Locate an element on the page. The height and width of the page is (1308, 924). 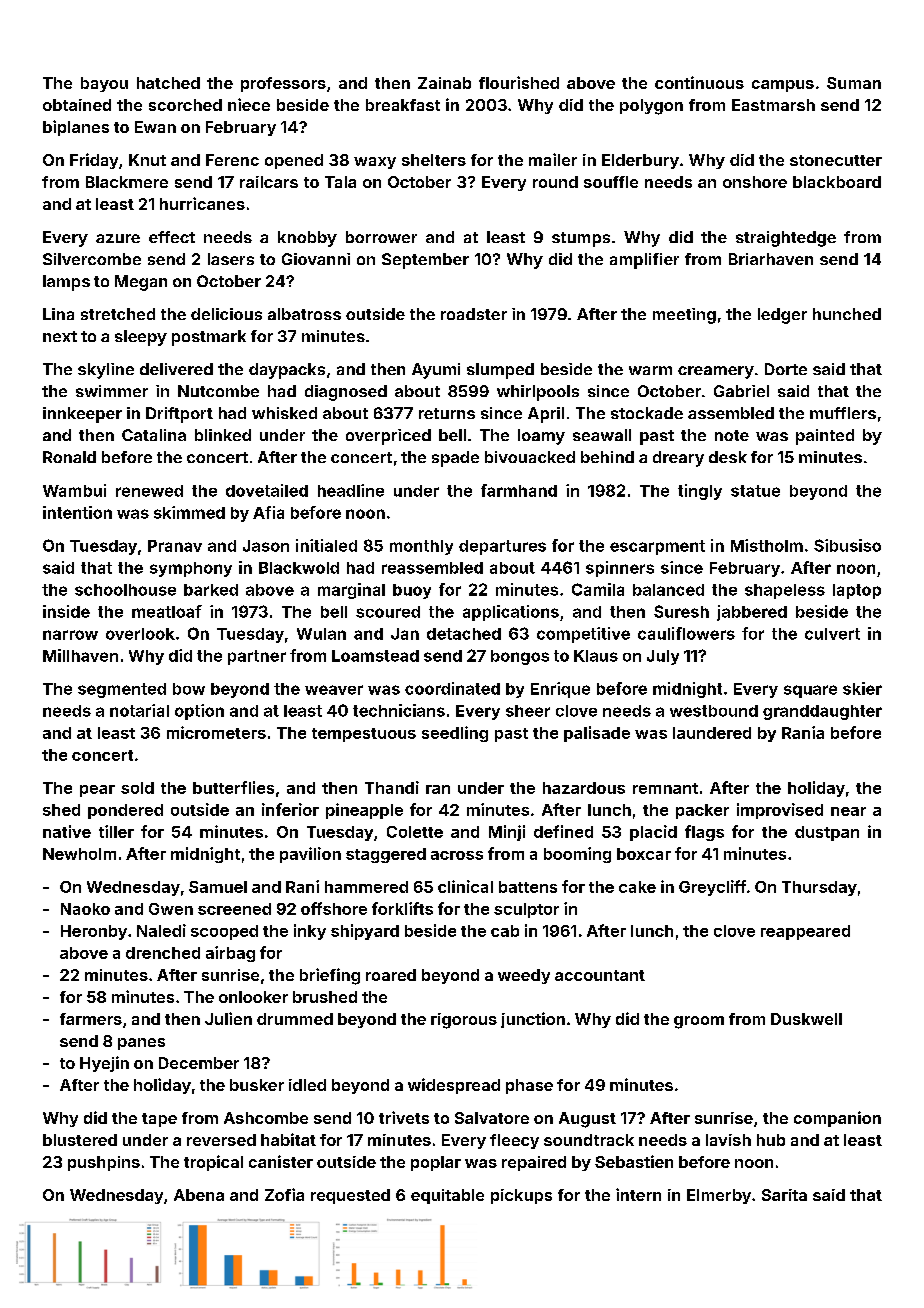
Abena is located at coordinates (199, 1195).
